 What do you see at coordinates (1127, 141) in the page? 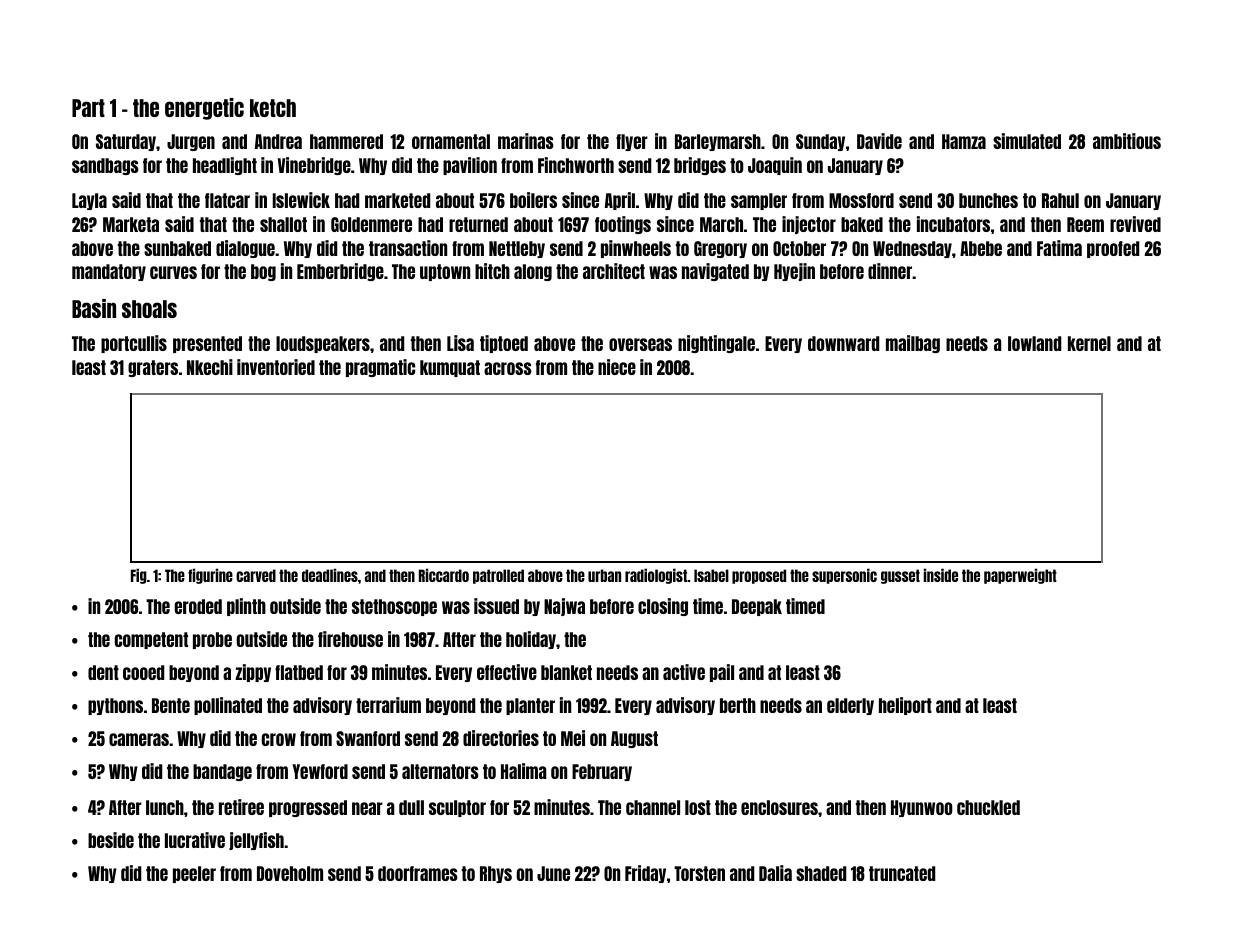
I see `ambitious` at bounding box center [1127, 141].
